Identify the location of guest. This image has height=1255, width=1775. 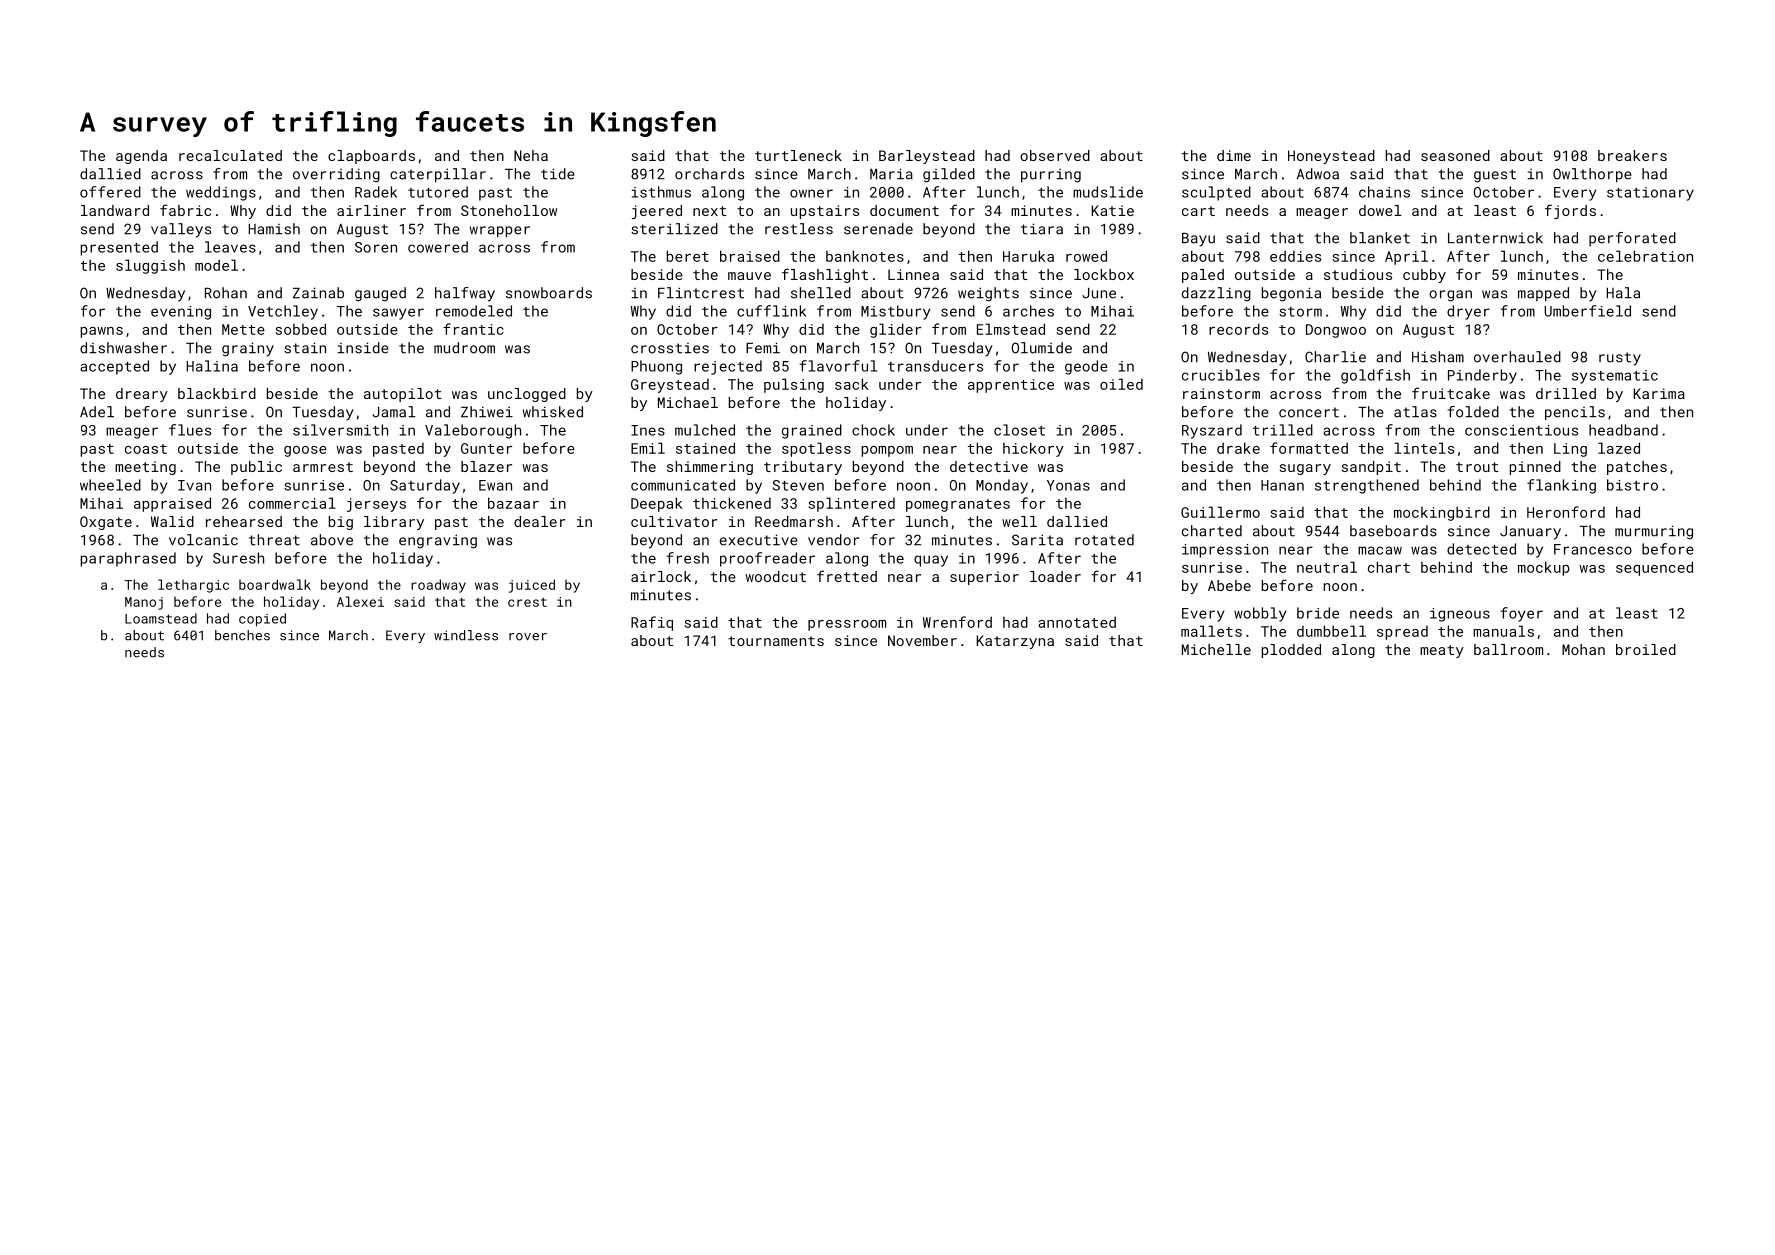
(1495, 176).
